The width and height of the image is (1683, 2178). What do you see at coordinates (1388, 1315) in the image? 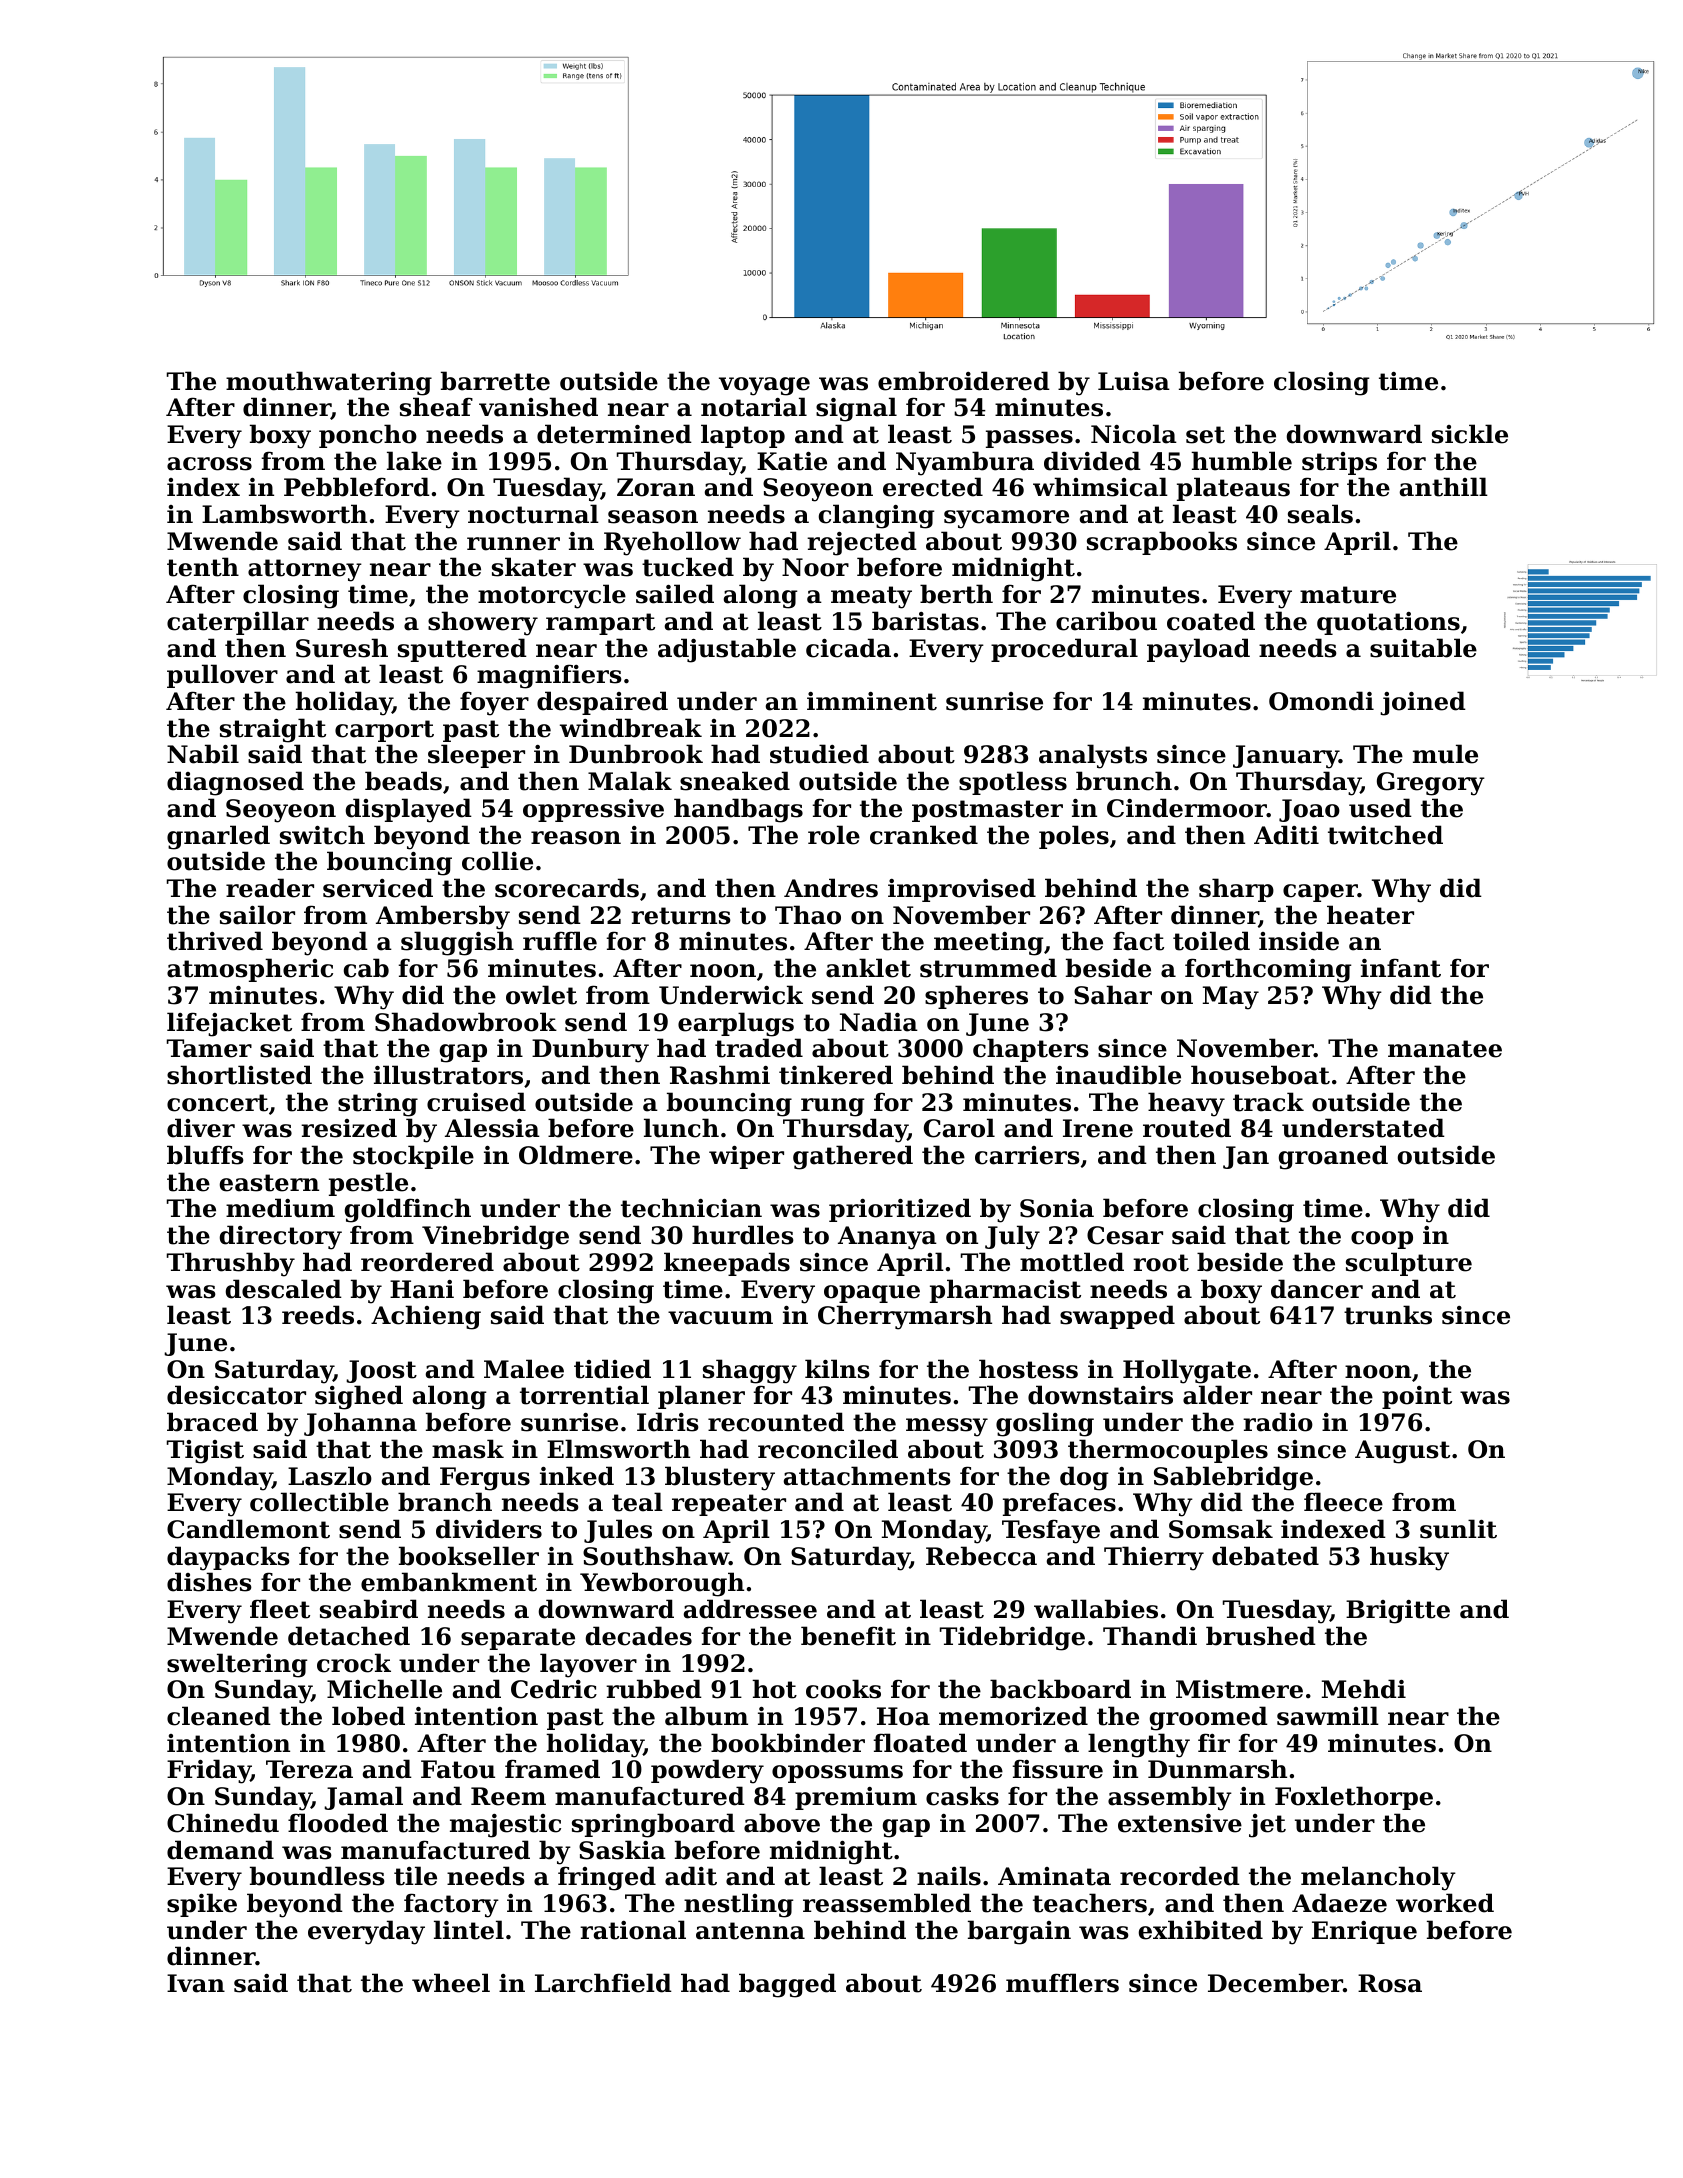
I see `trunks` at bounding box center [1388, 1315].
